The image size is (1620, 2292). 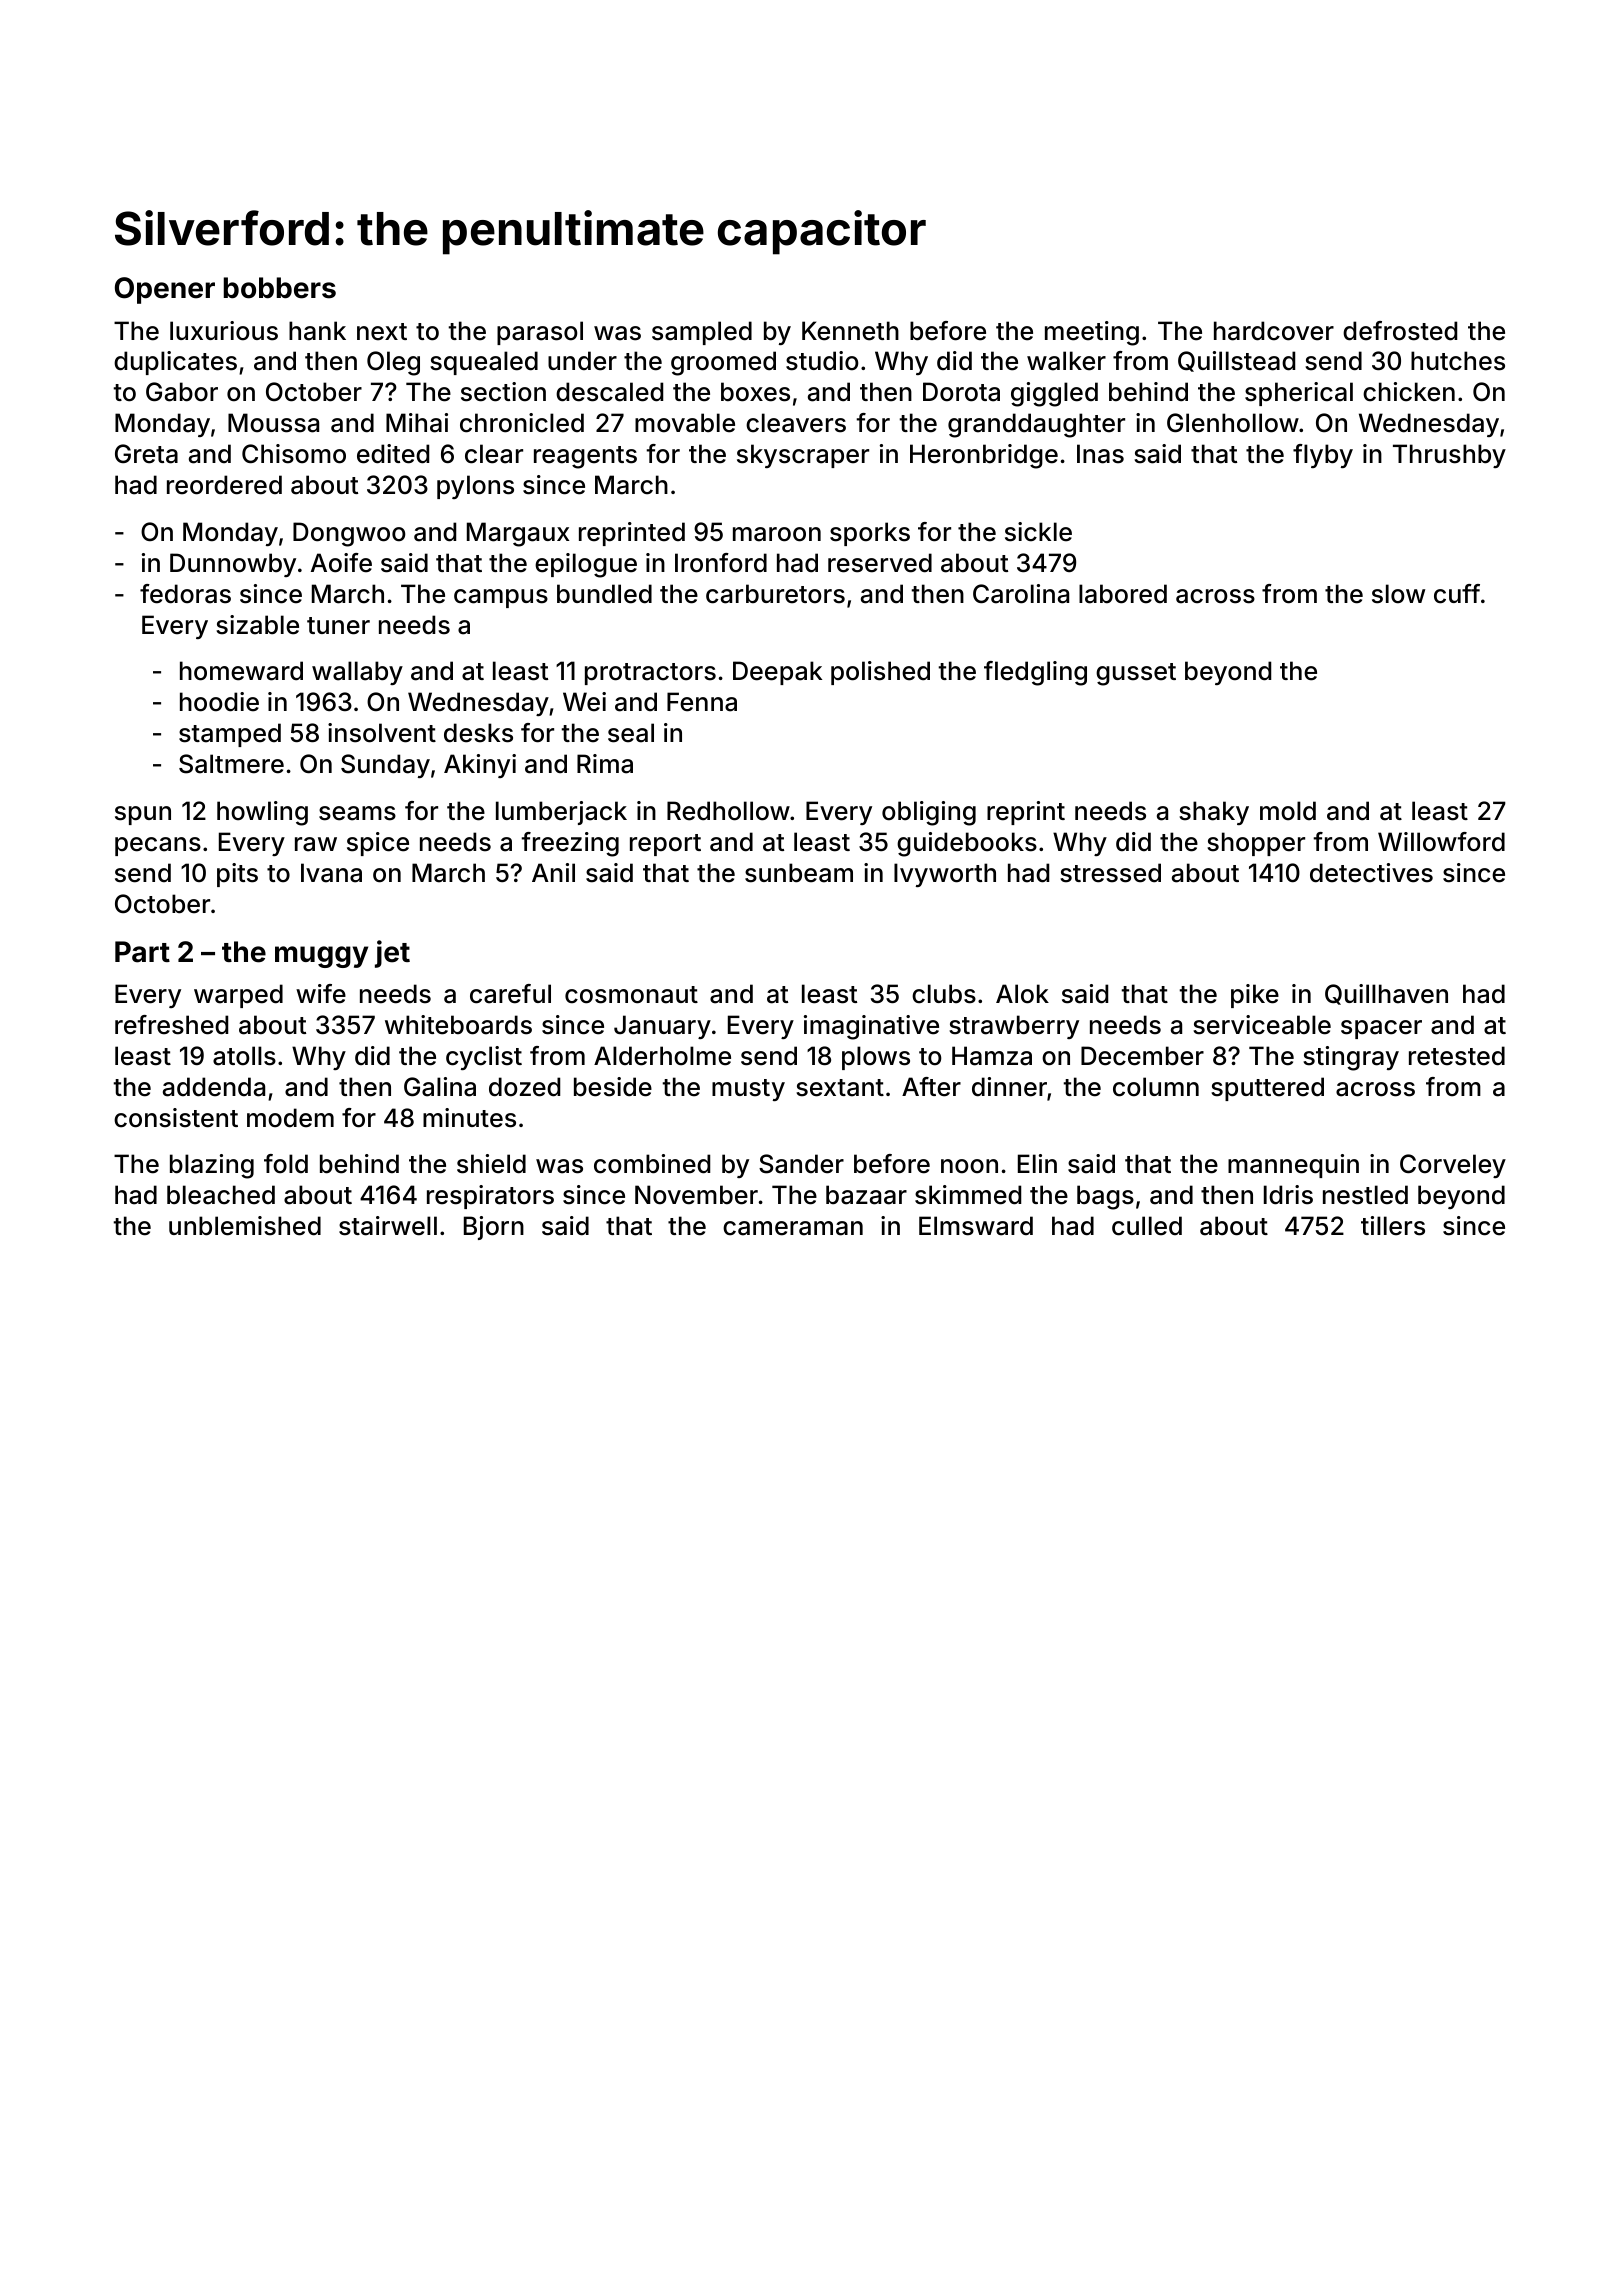 I want to click on Thrushby, so click(x=1449, y=456).
